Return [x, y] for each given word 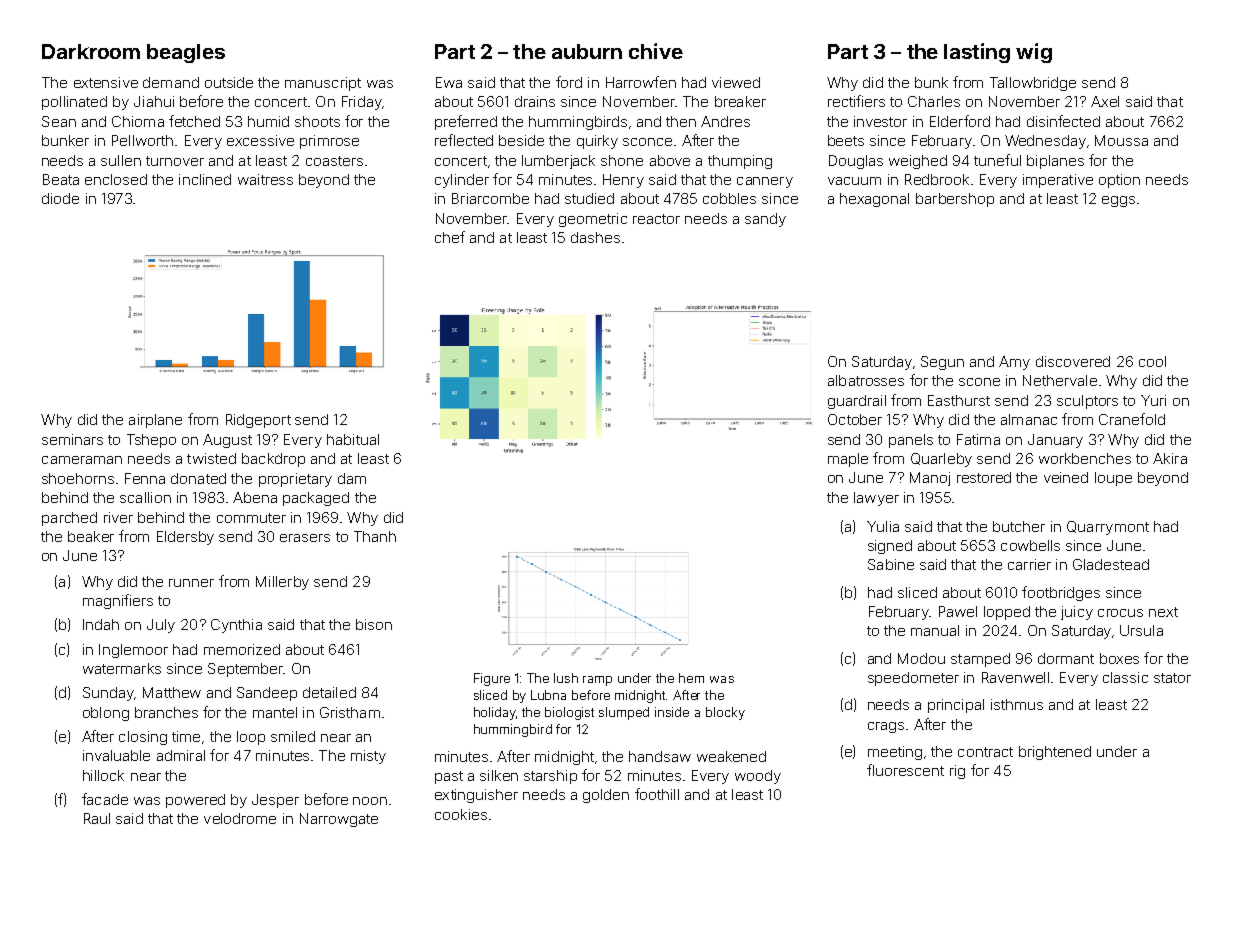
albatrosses [866, 380]
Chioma [138, 121]
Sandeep [267, 694]
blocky [725, 713]
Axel [1105, 101]
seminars [72, 439]
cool [1152, 361]
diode [60, 198]
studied [589, 198]
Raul [97, 818]
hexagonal [874, 200]
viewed [736, 82]
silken [499, 775]
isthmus [1017, 704]
